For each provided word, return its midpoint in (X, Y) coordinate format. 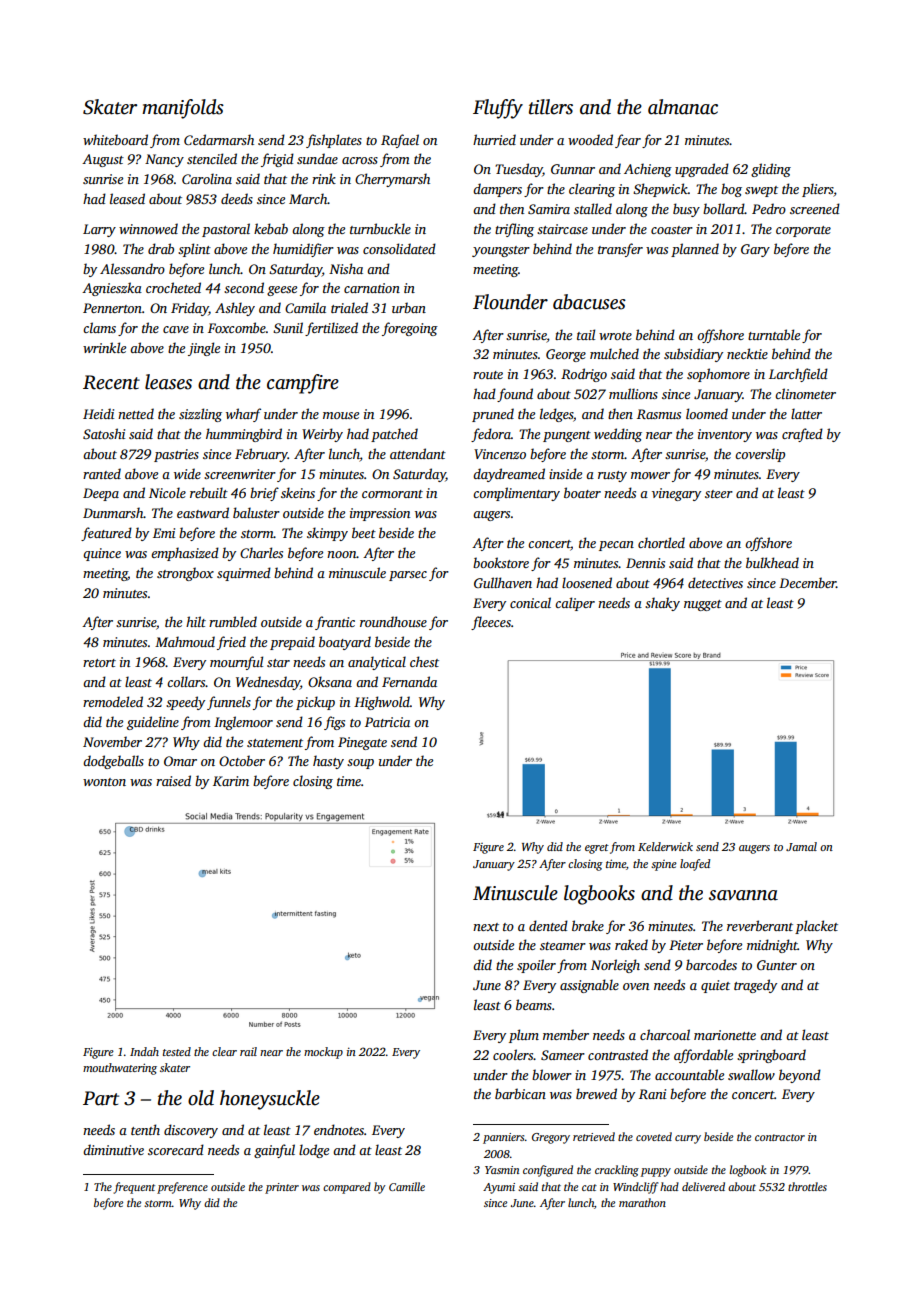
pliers (818, 190)
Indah (144, 1051)
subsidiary (693, 355)
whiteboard (115, 139)
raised (173, 780)
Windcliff (635, 1188)
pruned (493, 415)
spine (664, 865)
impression (380, 514)
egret (597, 849)
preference (182, 1188)
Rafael (400, 141)
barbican (520, 1093)
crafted (802, 435)
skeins (298, 492)
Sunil (288, 327)
